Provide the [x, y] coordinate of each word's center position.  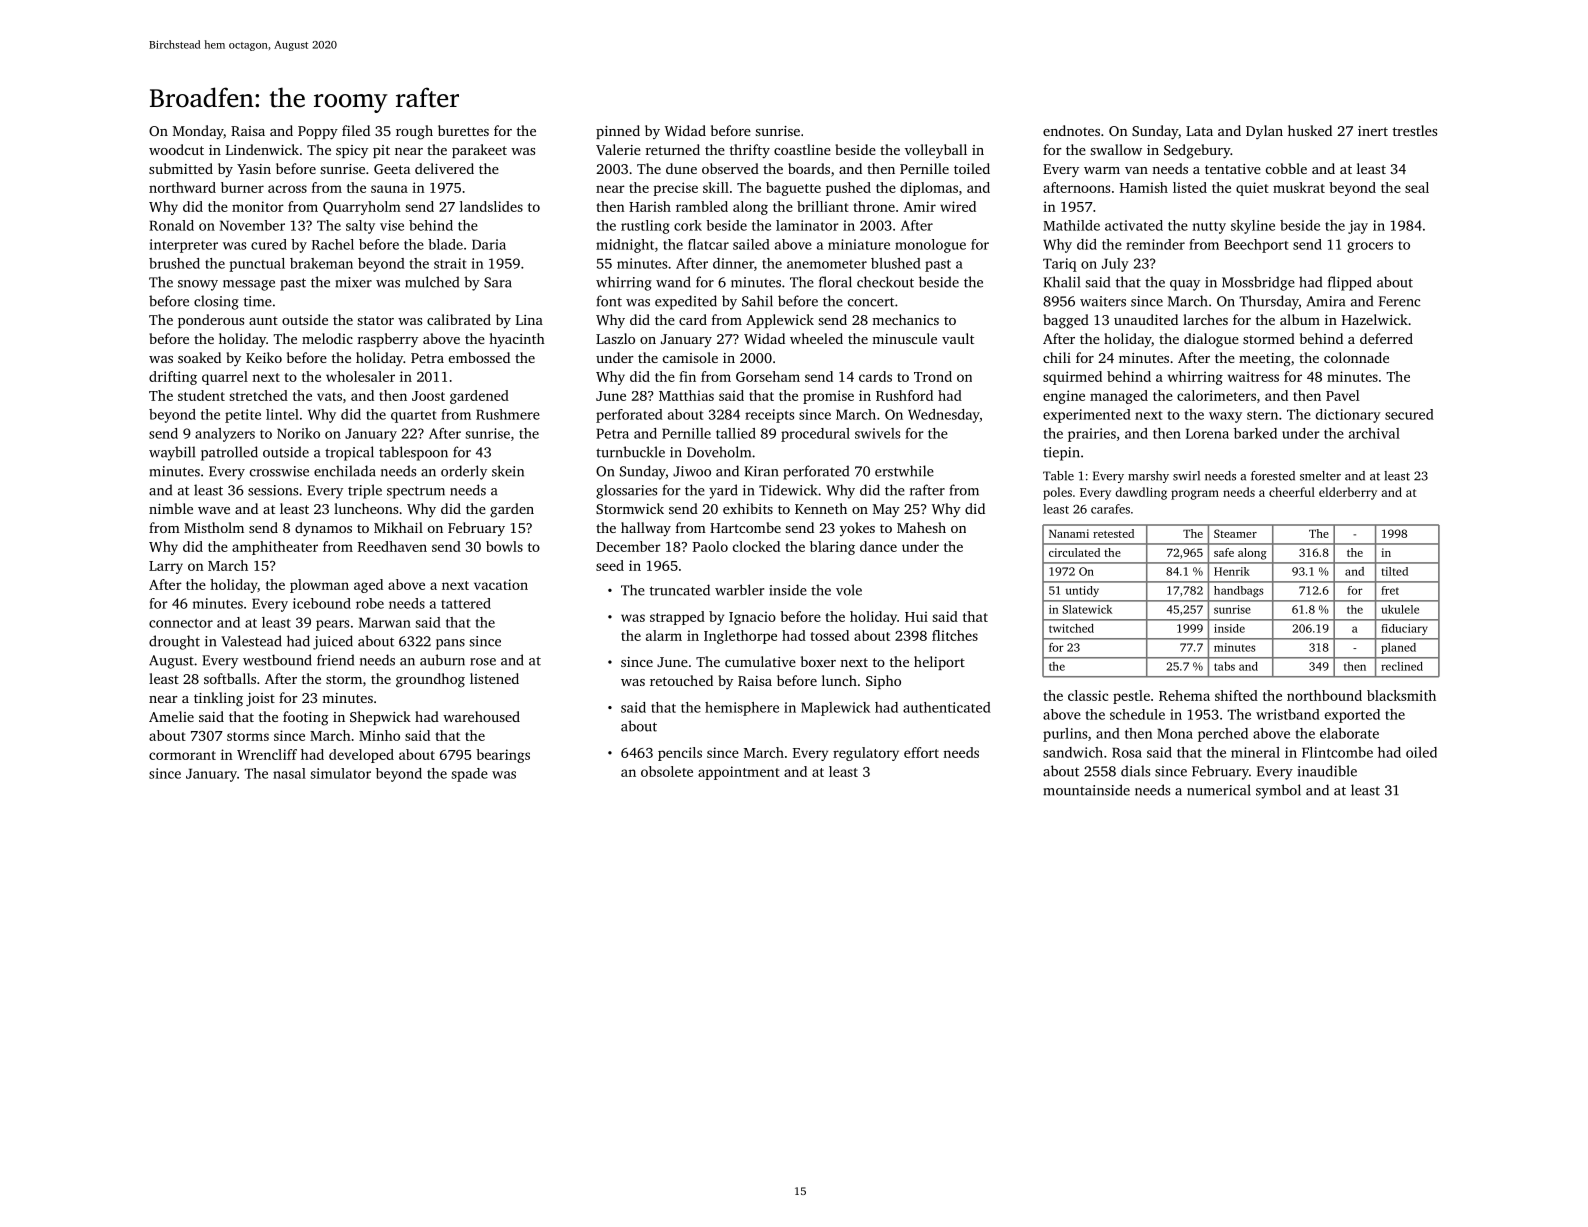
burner [242, 187]
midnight [625, 246]
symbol [1278, 791]
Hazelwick [1375, 319]
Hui [916, 616]
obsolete [667, 771]
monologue [930, 246]
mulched [432, 282]
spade [469, 775]
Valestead [251, 641]
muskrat [1299, 187]
